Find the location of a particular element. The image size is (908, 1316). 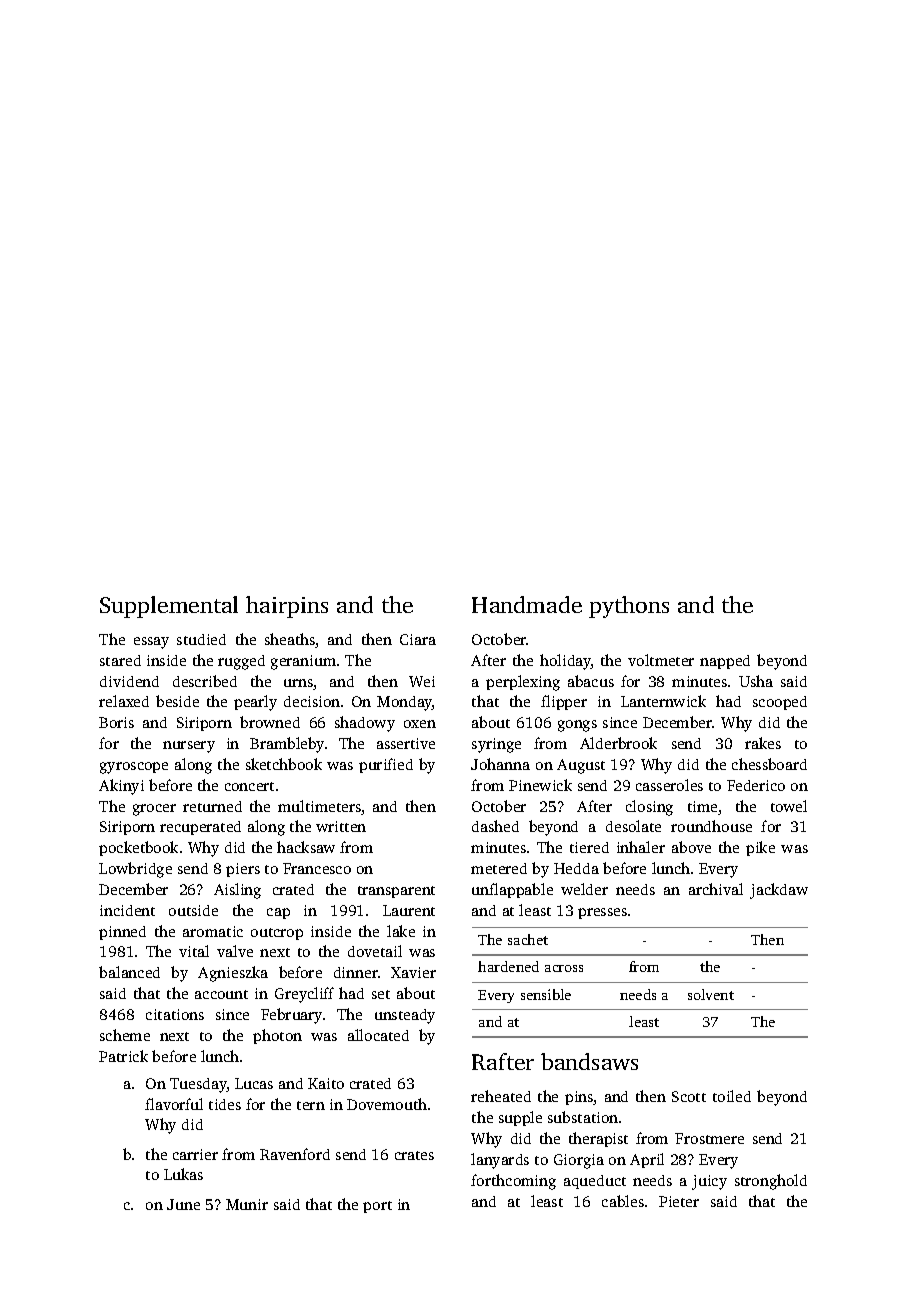

relaxed is located at coordinates (124, 701).
